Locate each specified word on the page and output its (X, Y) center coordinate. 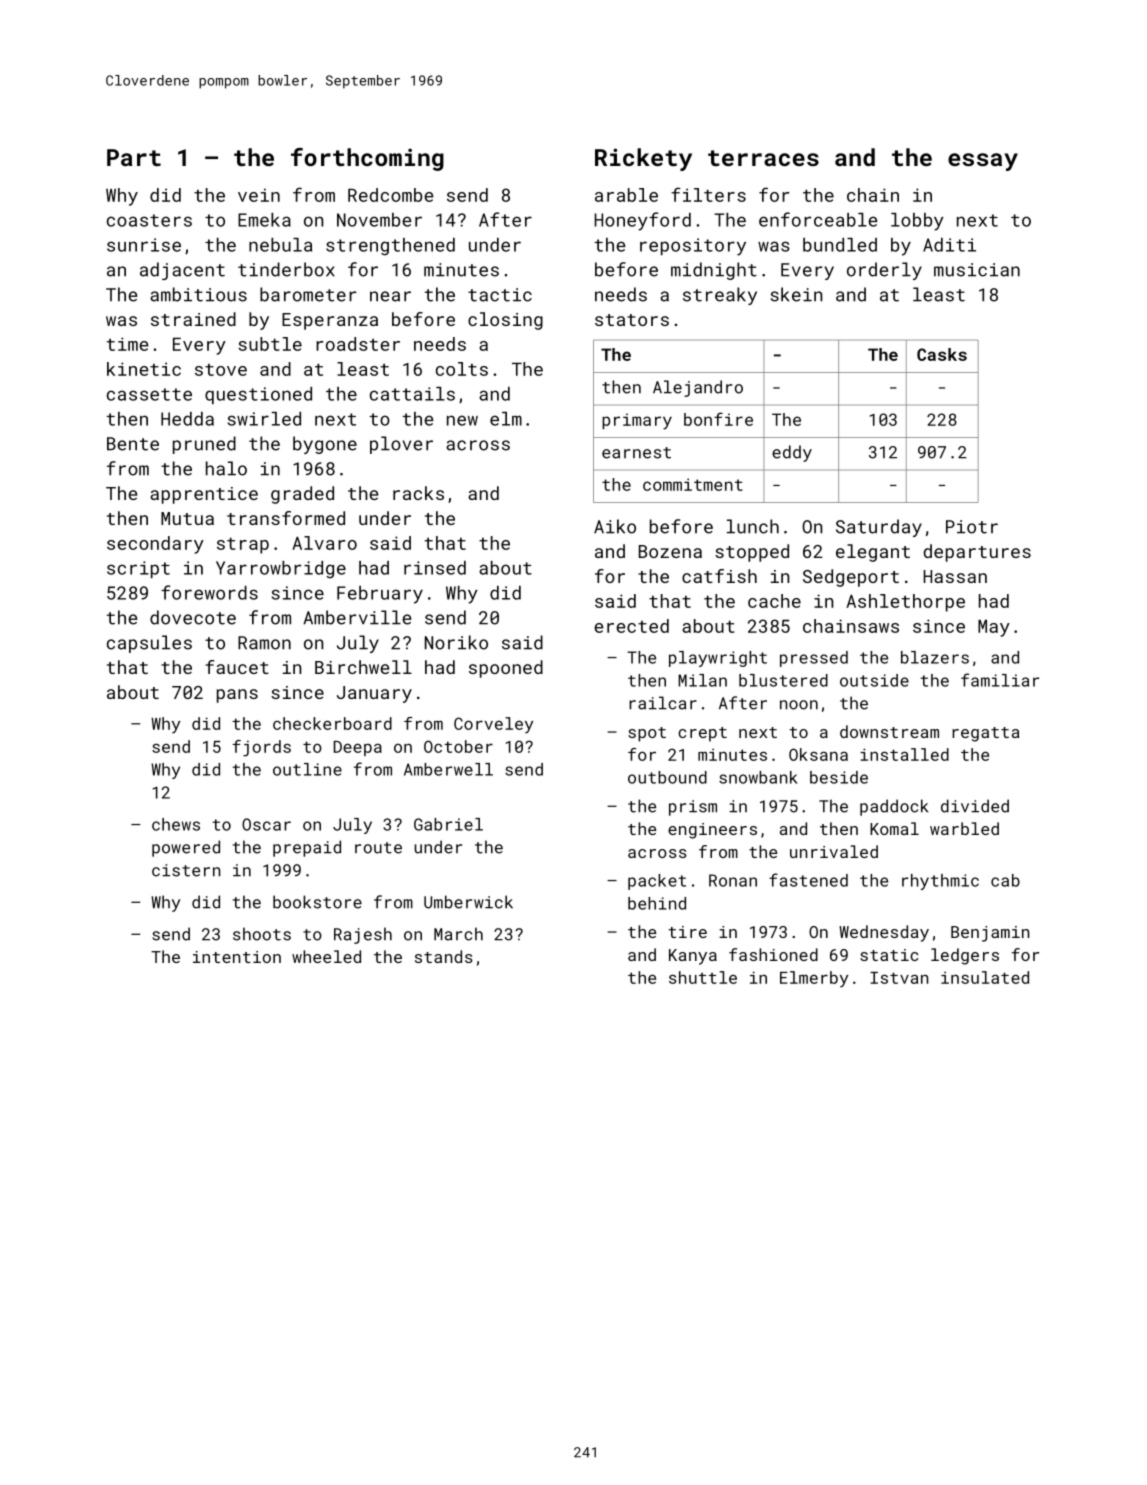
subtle (270, 344)
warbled (964, 828)
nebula (280, 245)
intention (237, 957)
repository (693, 247)
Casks (942, 354)
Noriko (456, 642)
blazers (935, 657)
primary (637, 421)
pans (237, 696)
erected (631, 626)
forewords (209, 592)
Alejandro (698, 388)
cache (774, 601)
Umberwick (468, 902)
